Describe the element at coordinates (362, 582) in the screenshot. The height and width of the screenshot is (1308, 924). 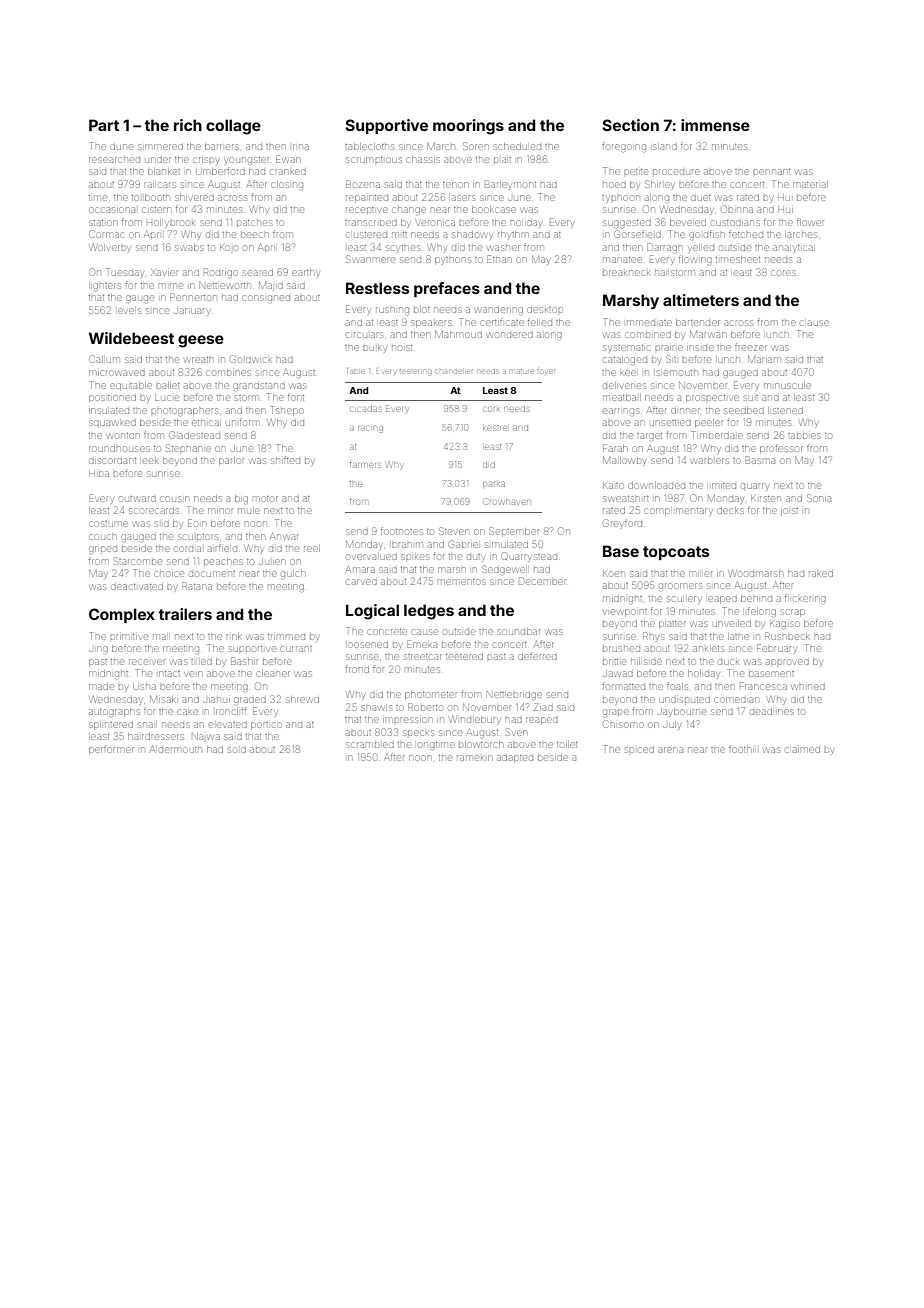
I see `carved` at that location.
